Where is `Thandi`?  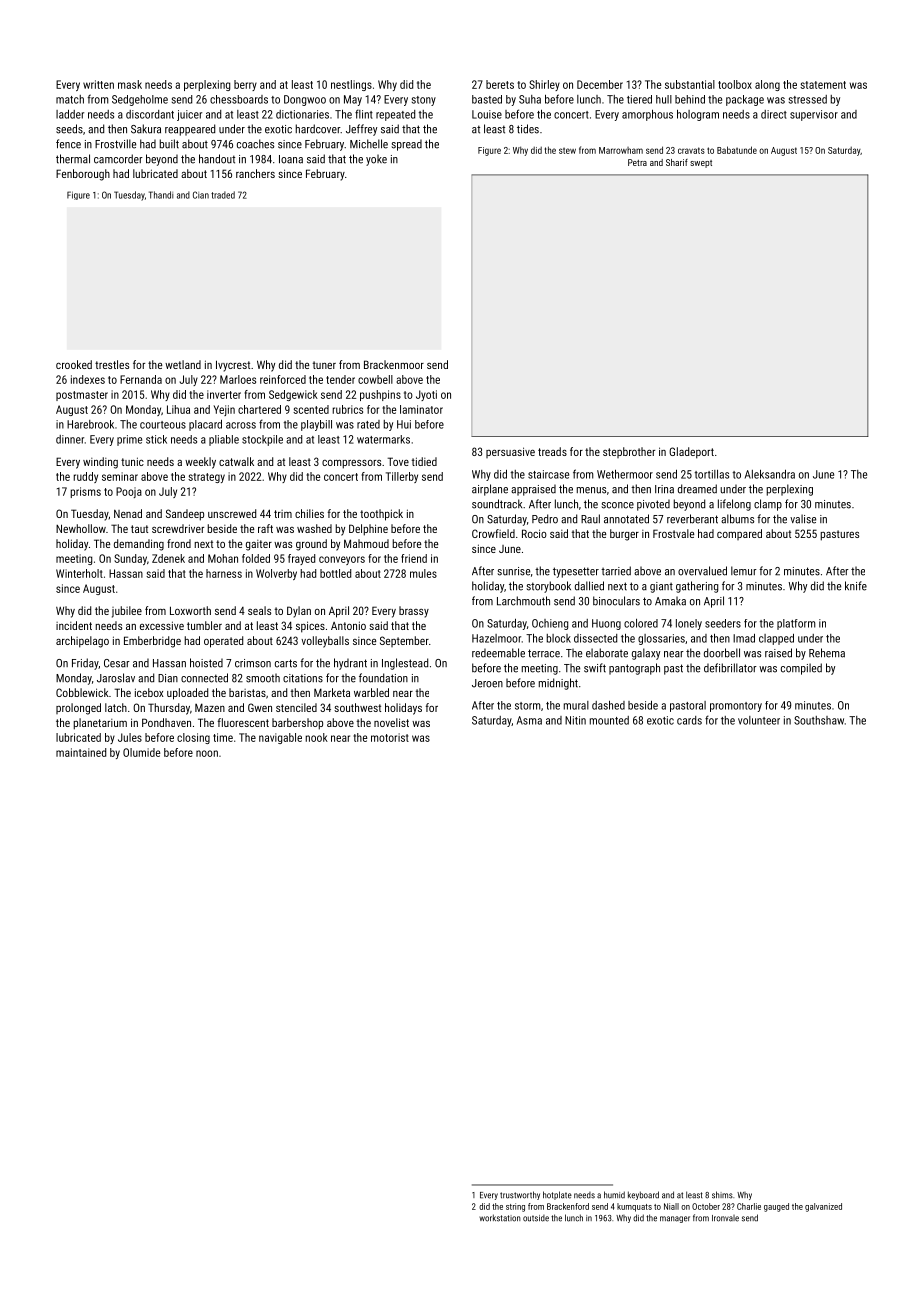 Thandi is located at coordinates (161, 195).
